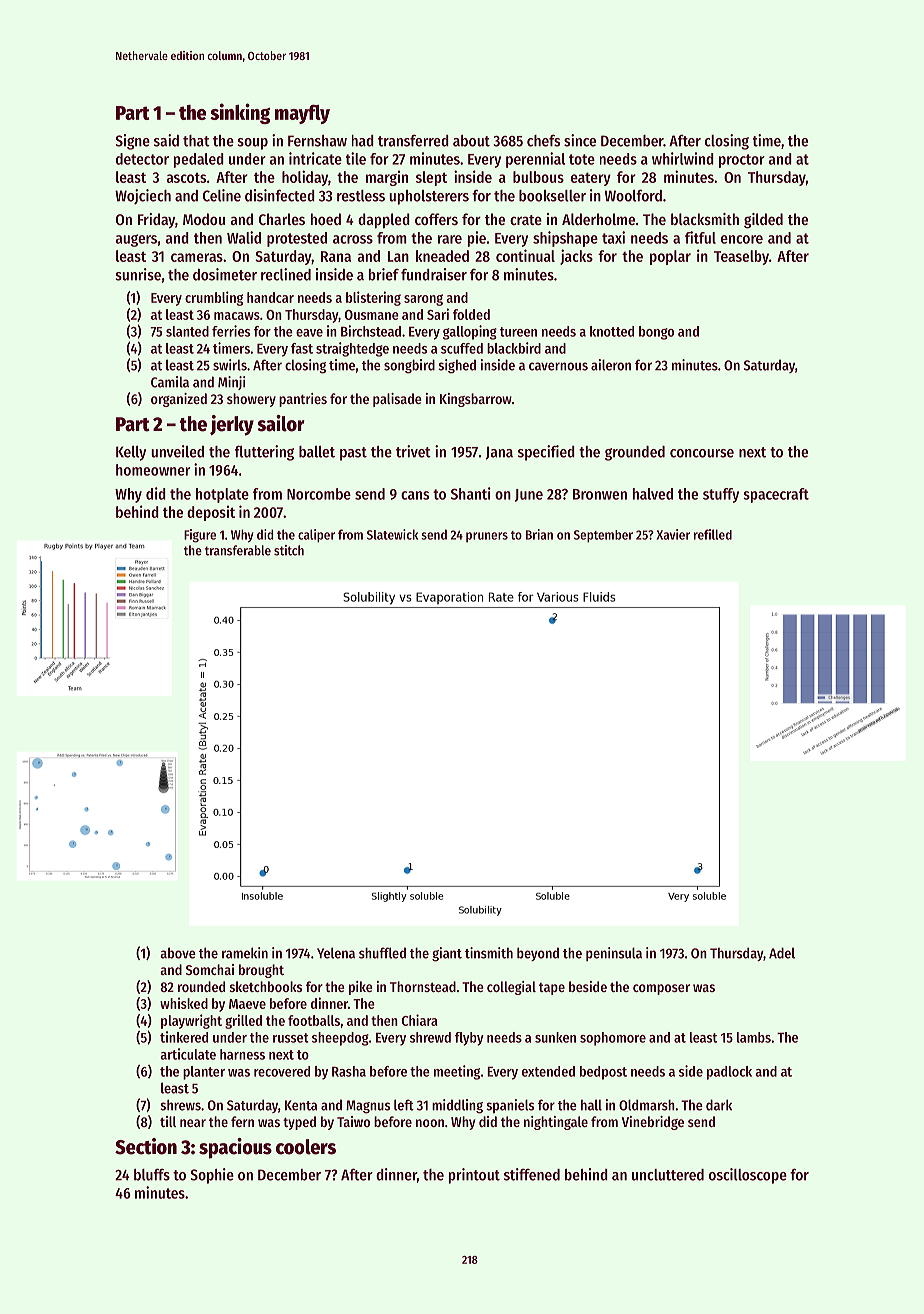 The width and height of the screenshot is (924, 1314). What do you see at coordinates (580, 140) in the screenshot?
I see `since` at bounding box center [580, 140].
